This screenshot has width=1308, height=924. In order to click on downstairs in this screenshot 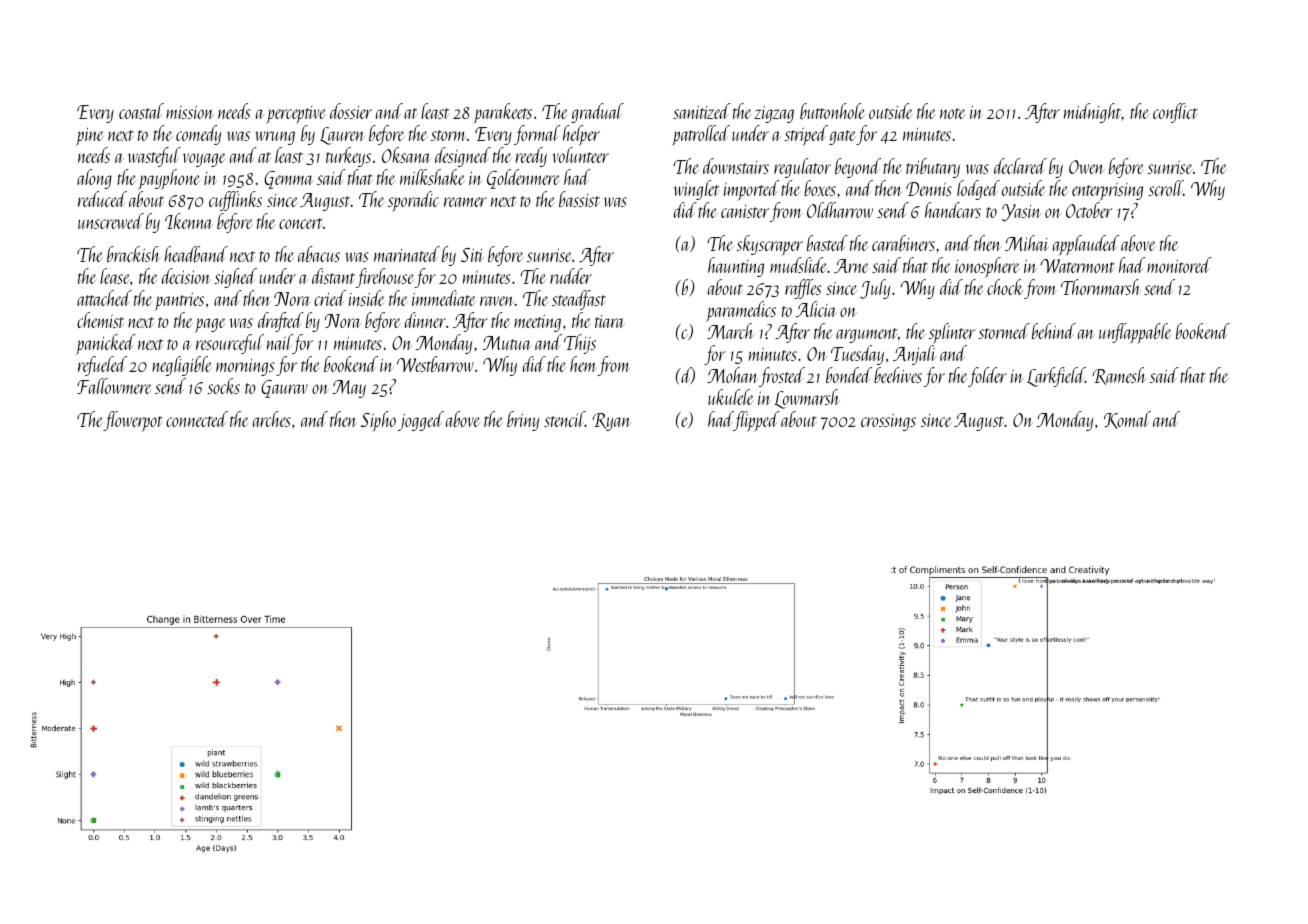, I will do `click(736, 166)`.
